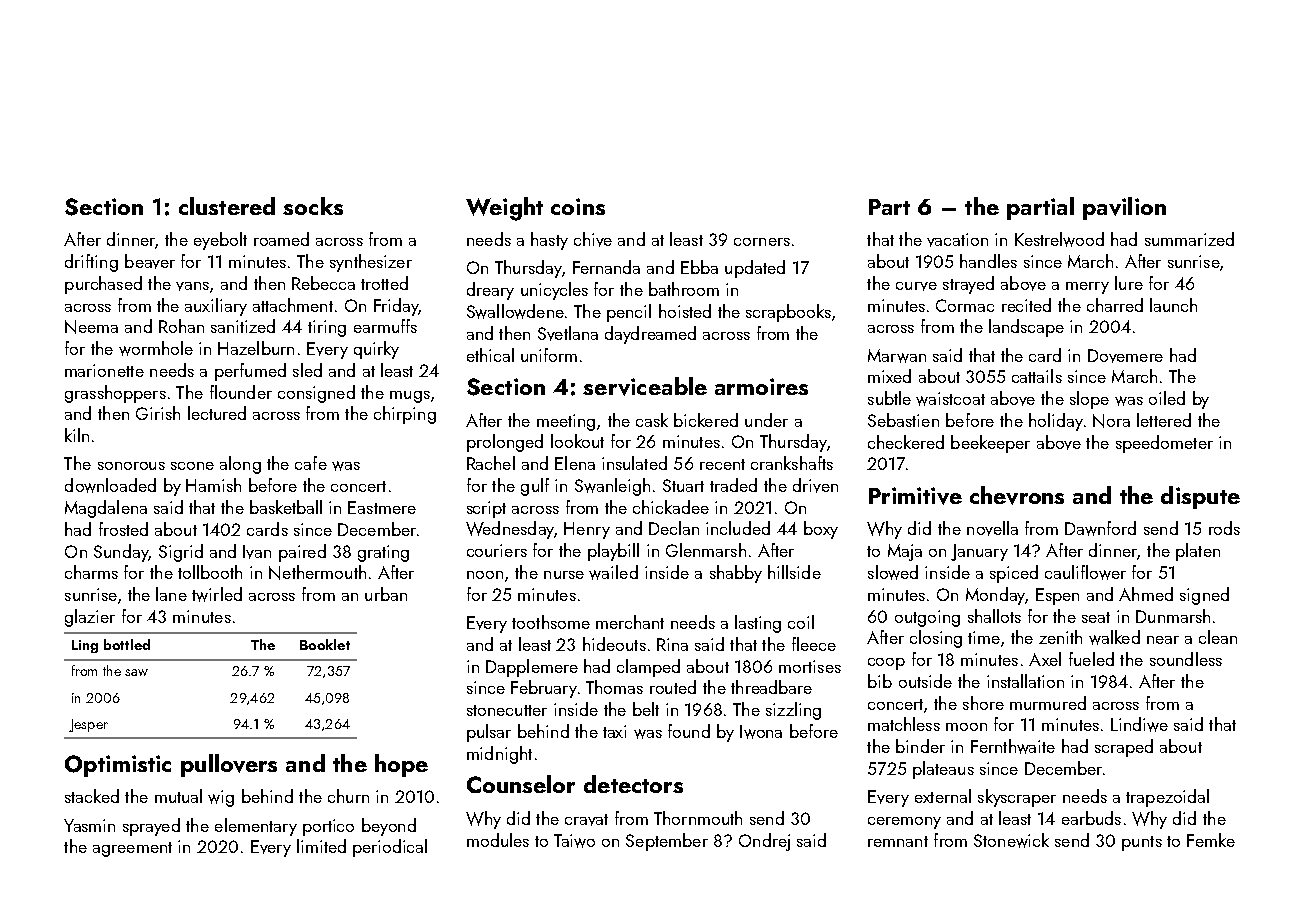 The height and width of the image is (924, 1308). Describe the element at coordinates (132, 849) in the image. I see `agreement` at that location.
